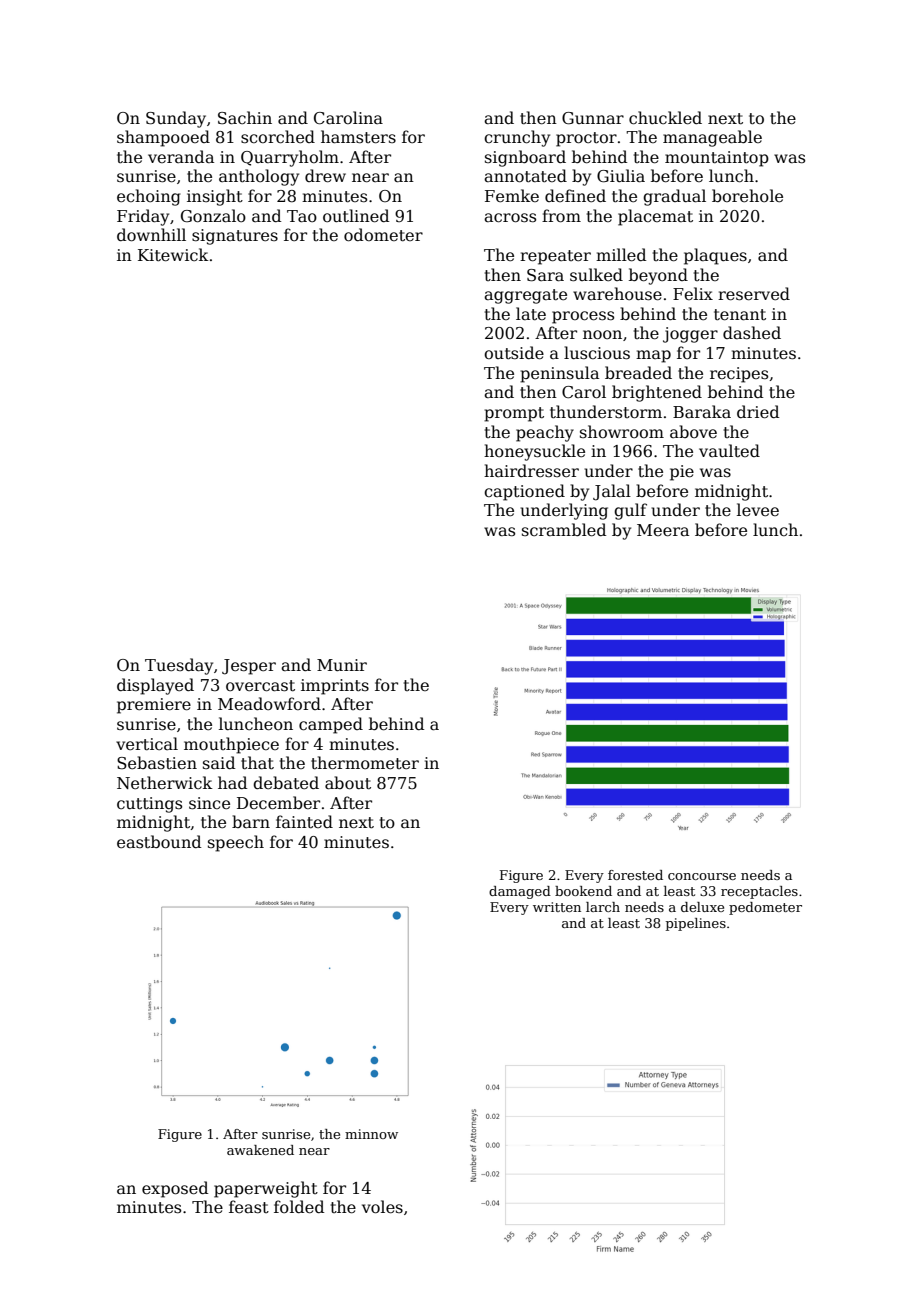 The width and height of the document is (924, 1314). What do you see at coordinates (383, 235) in the document?
I see `odometer` at bounding box center [383, 235].
